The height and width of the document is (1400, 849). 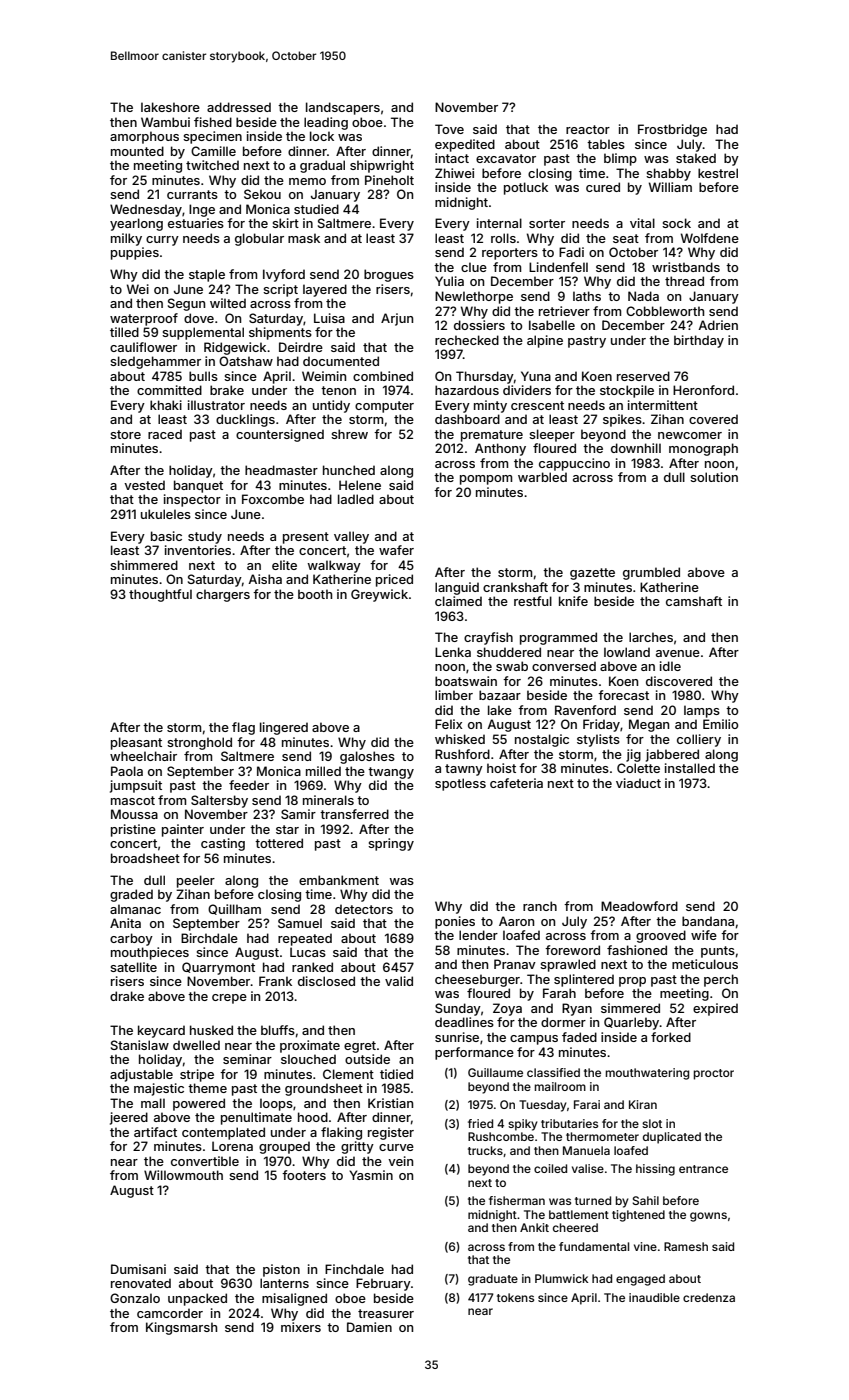 What do you see at coordinates (239, 107) in the document?
I see `addressed` at bounding box center [239, 107].
